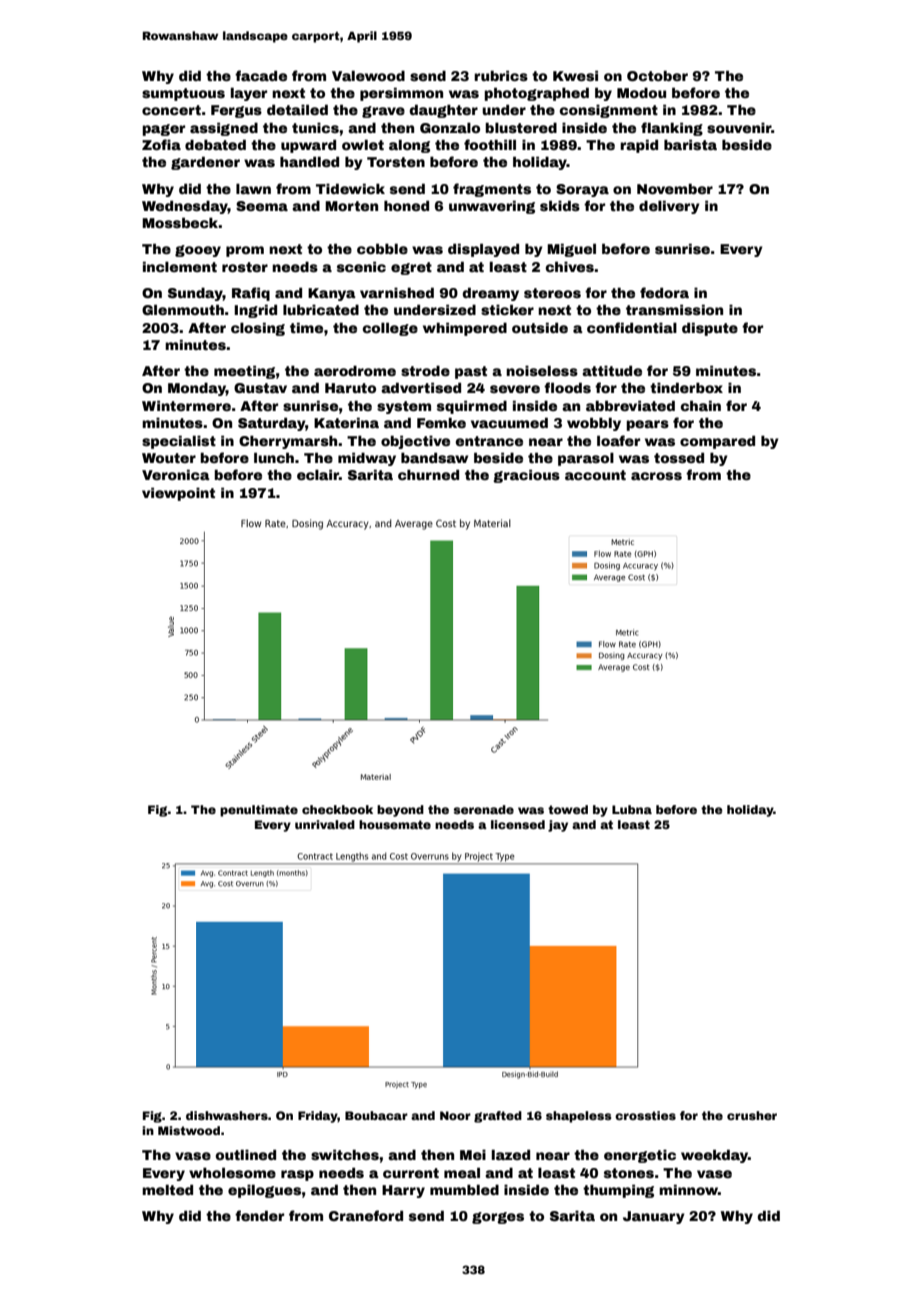 The image size is (924, 1314). What do you see at coordinates (632, 809) in the image?
I see `Lubna` at bounding box center [632, 809].
